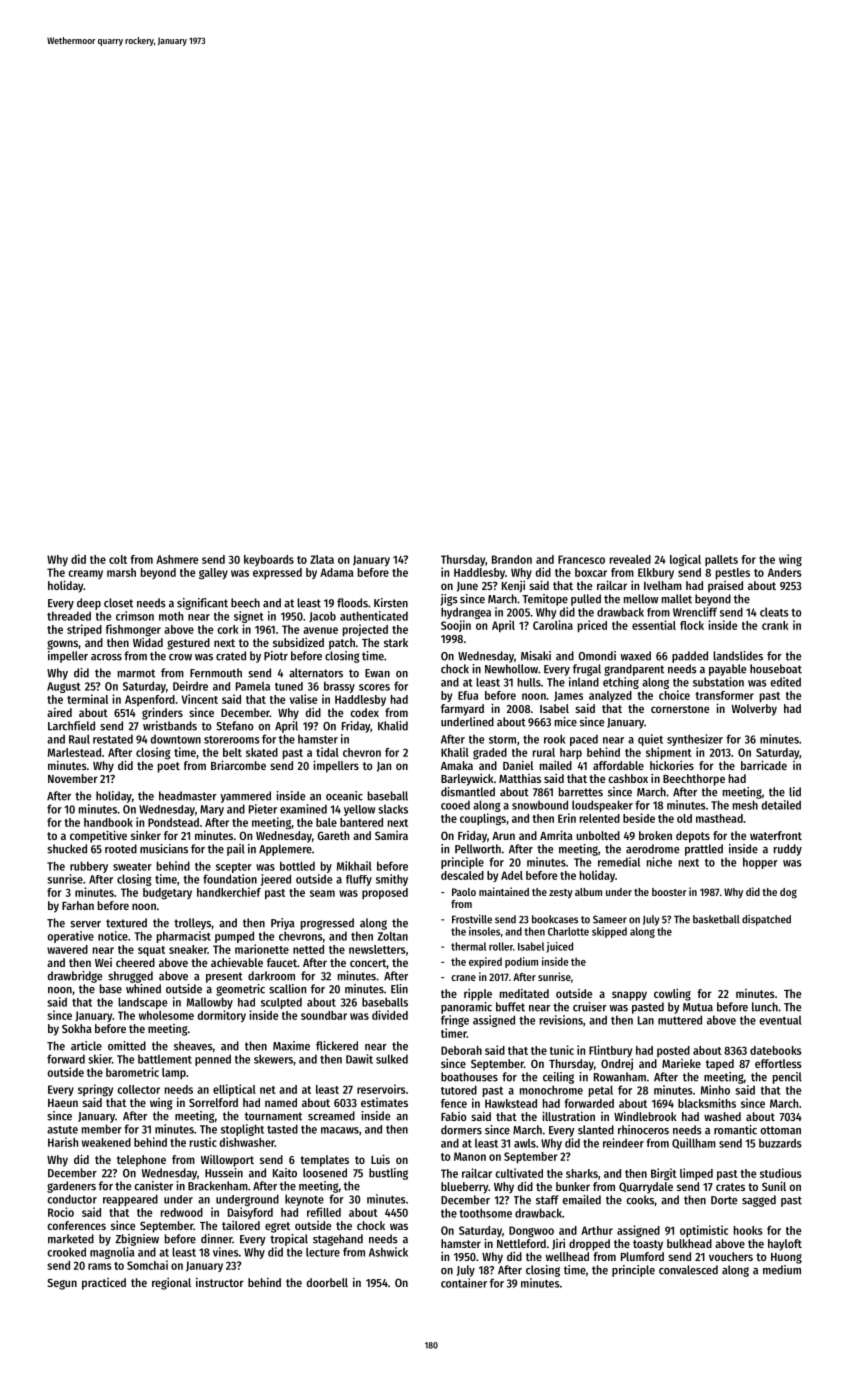  What do you see at coordinates (483, 819) in the screenshot?
I see `couplings` at bounding box center [483, 819].
